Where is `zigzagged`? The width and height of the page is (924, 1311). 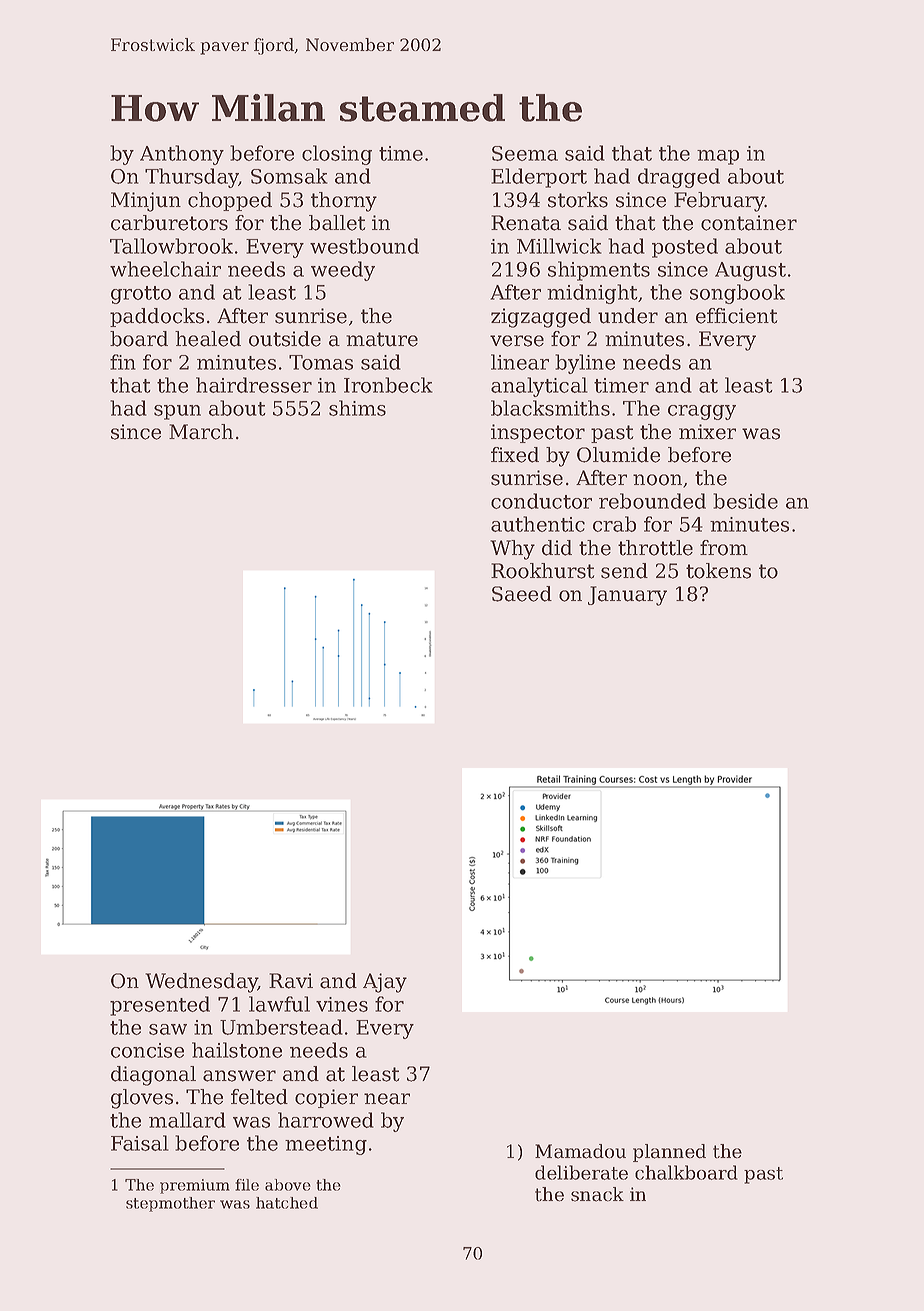
zigzagged is located at coordinates (541, 318).
